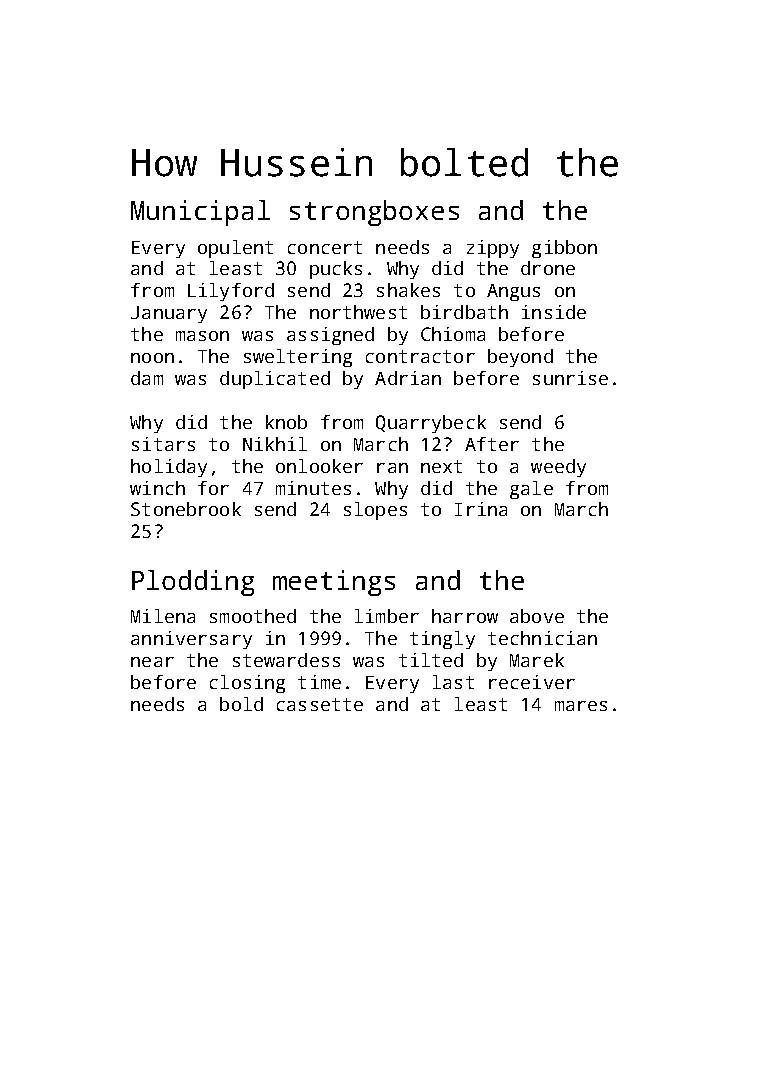 This page has height=1078, width=760. Describe the element at coordinates (481, 509) in the page. I see `Irina` at that location.
